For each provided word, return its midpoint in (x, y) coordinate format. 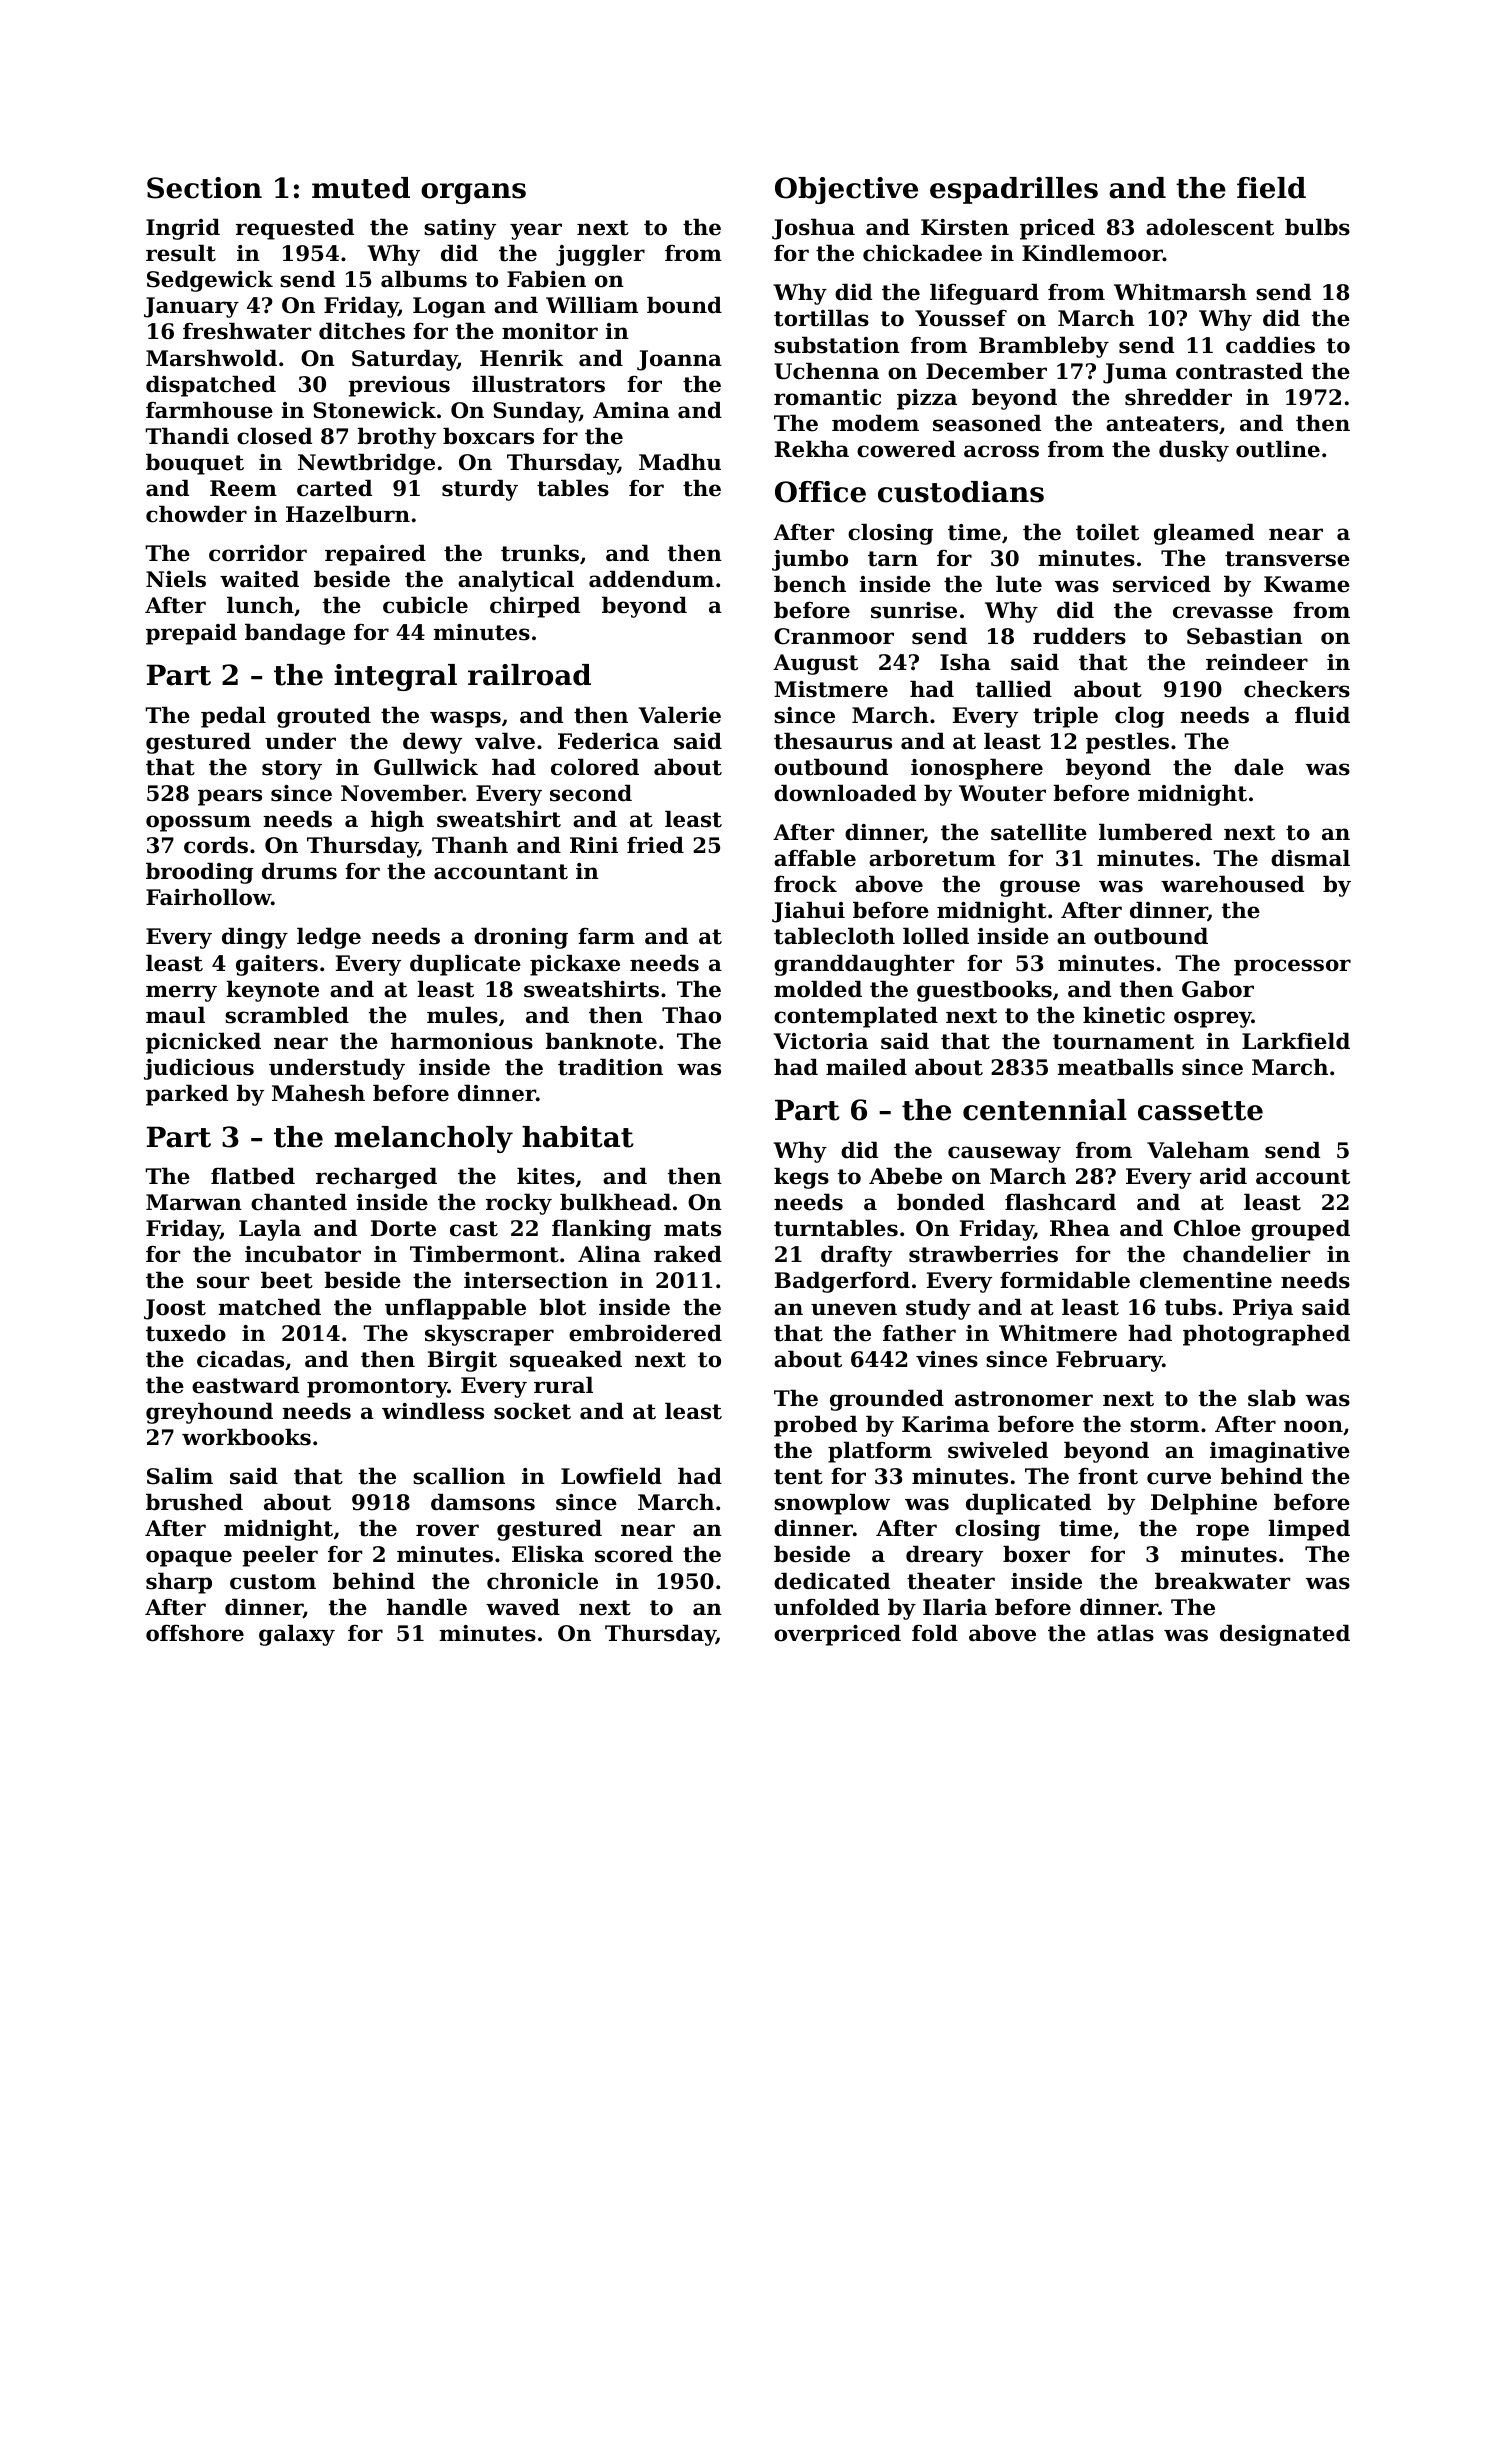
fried (655, 845)
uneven (854, 1309)
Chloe (1207, 1228)
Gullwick (426, 767)
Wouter (1002, 793)
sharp (179, 1583)
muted (361, 188)
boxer (1036, 1554)
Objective (846, 190)
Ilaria (955, 1607)
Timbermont (484, 1254)
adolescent (1210, 227)
